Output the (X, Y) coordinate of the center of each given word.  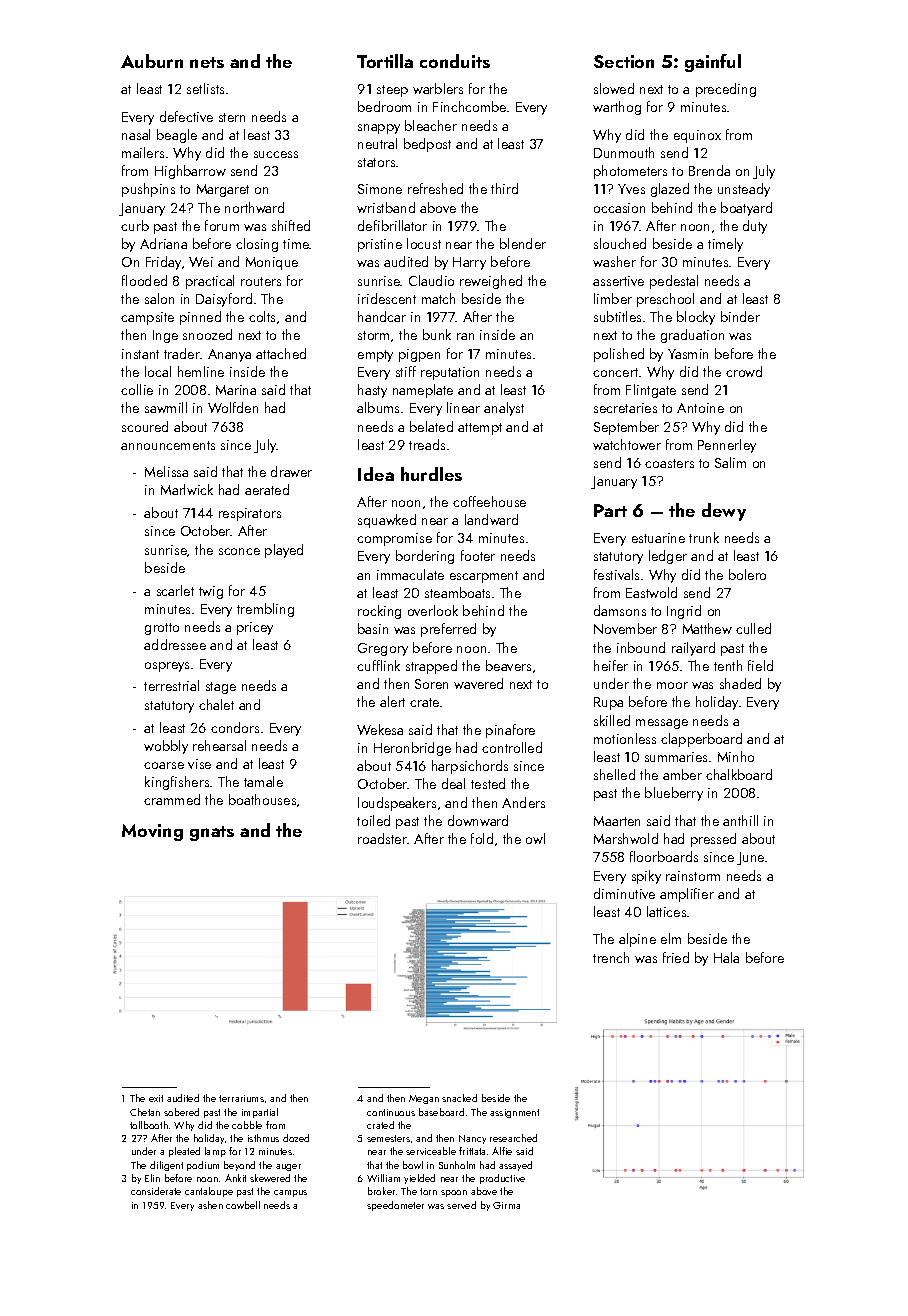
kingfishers (177, 783)
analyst (504, 409)
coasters (669, 463)
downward (478, 820)
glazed (670, 190)
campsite (147, 318)
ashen (210, 1205)
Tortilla (385, 61)
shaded (740, 683)
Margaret (223, 190)
